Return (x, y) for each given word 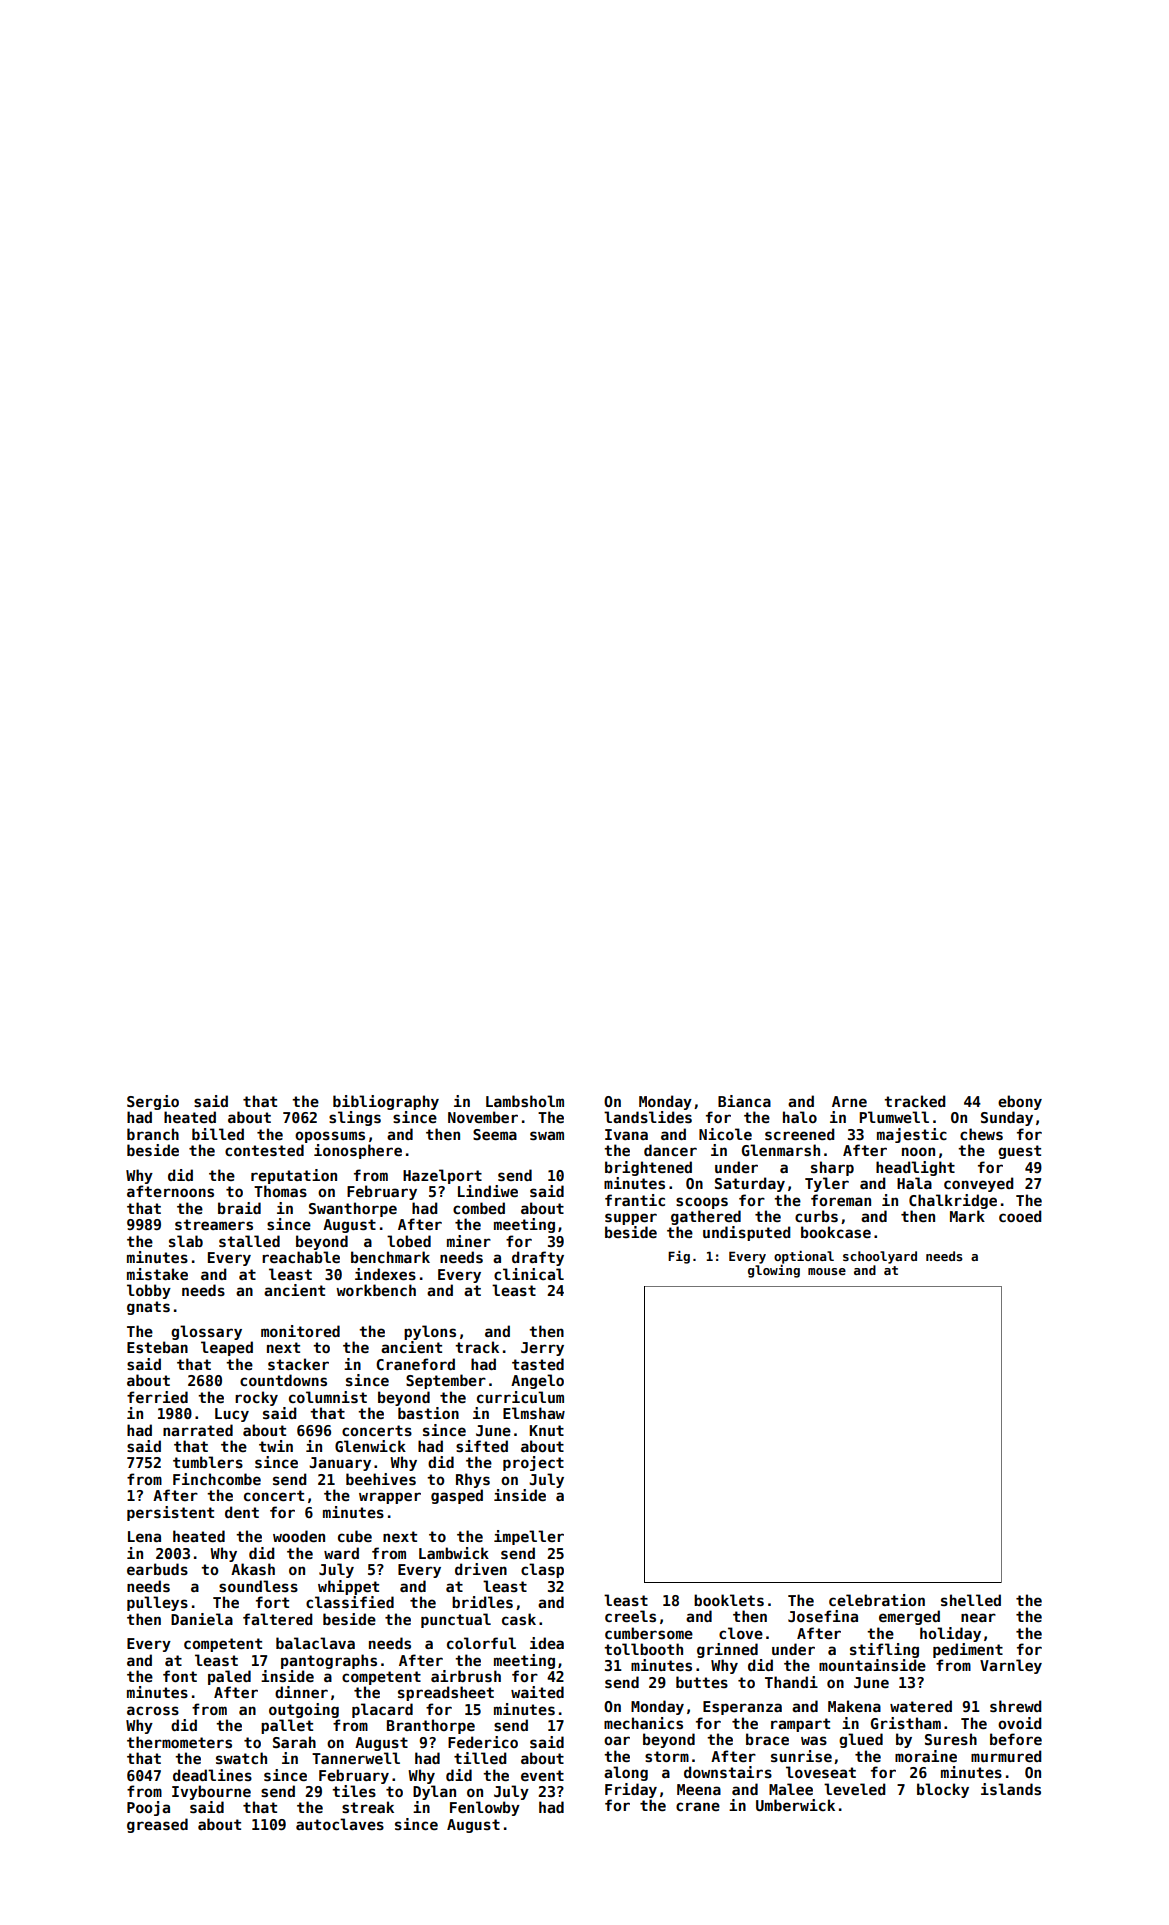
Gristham (906, 1723)
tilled (480, 1758)
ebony (1020, 1102)
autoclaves (340, 1824)
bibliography (386, 1102)
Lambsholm (525, 1101)
